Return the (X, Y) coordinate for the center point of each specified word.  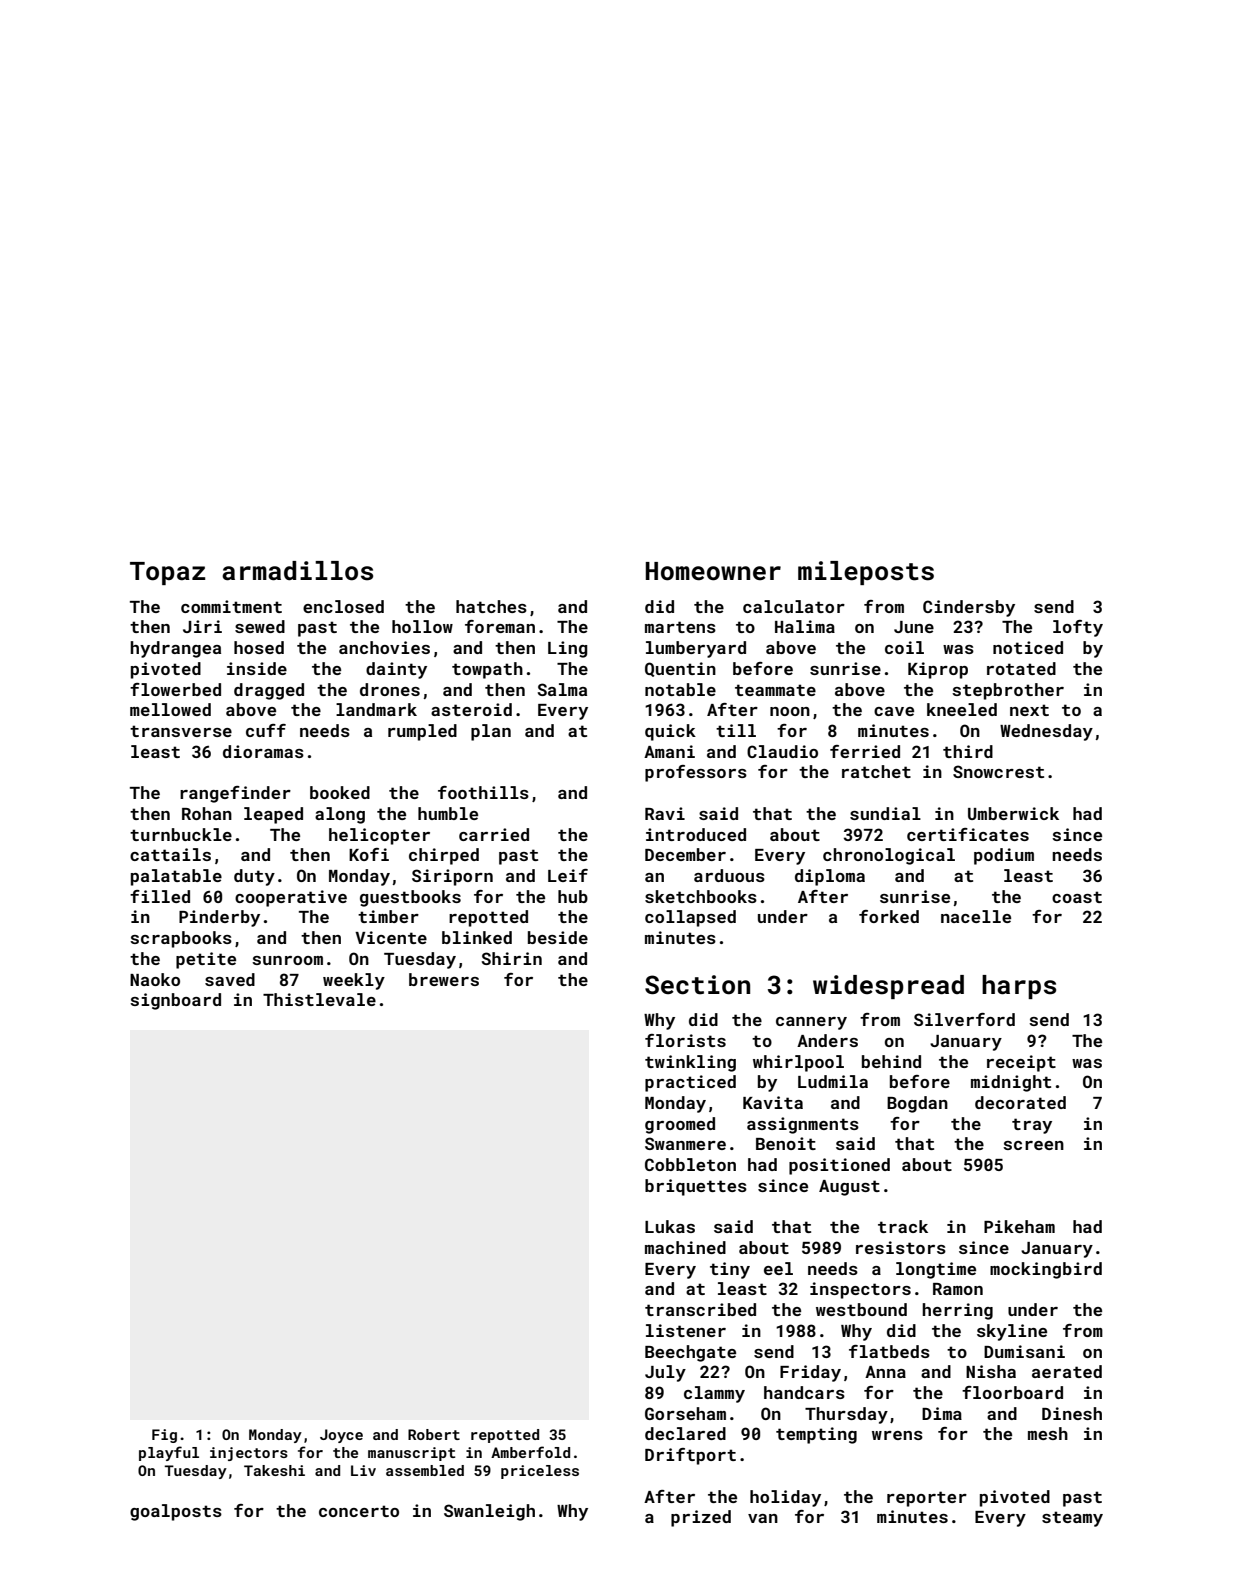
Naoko (155, 979)
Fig (164, 1436)
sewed (260, 626)
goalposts (176, 1512)
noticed (1028, 647)
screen (1033, 1145)
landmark (376, 709)
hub (573, 896)
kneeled (962, 709)
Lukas (670, 1226)
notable (680, 689)
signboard (175, 1001)
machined (685, 1247)
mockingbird (1046, 1270)
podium (1004, 856)
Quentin (680, 669)
